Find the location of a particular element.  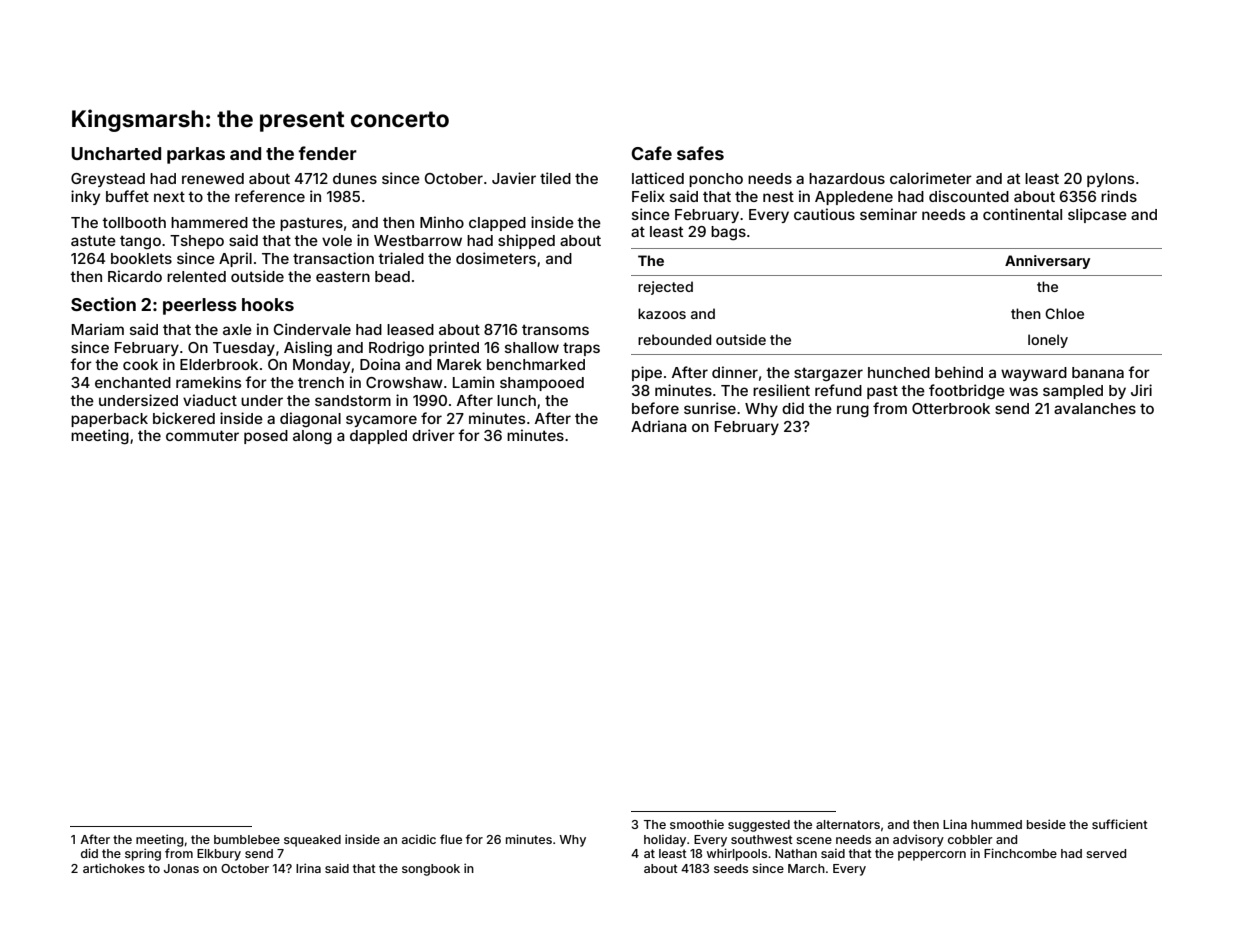

Uncharted is located at coordinates (116, 153).
